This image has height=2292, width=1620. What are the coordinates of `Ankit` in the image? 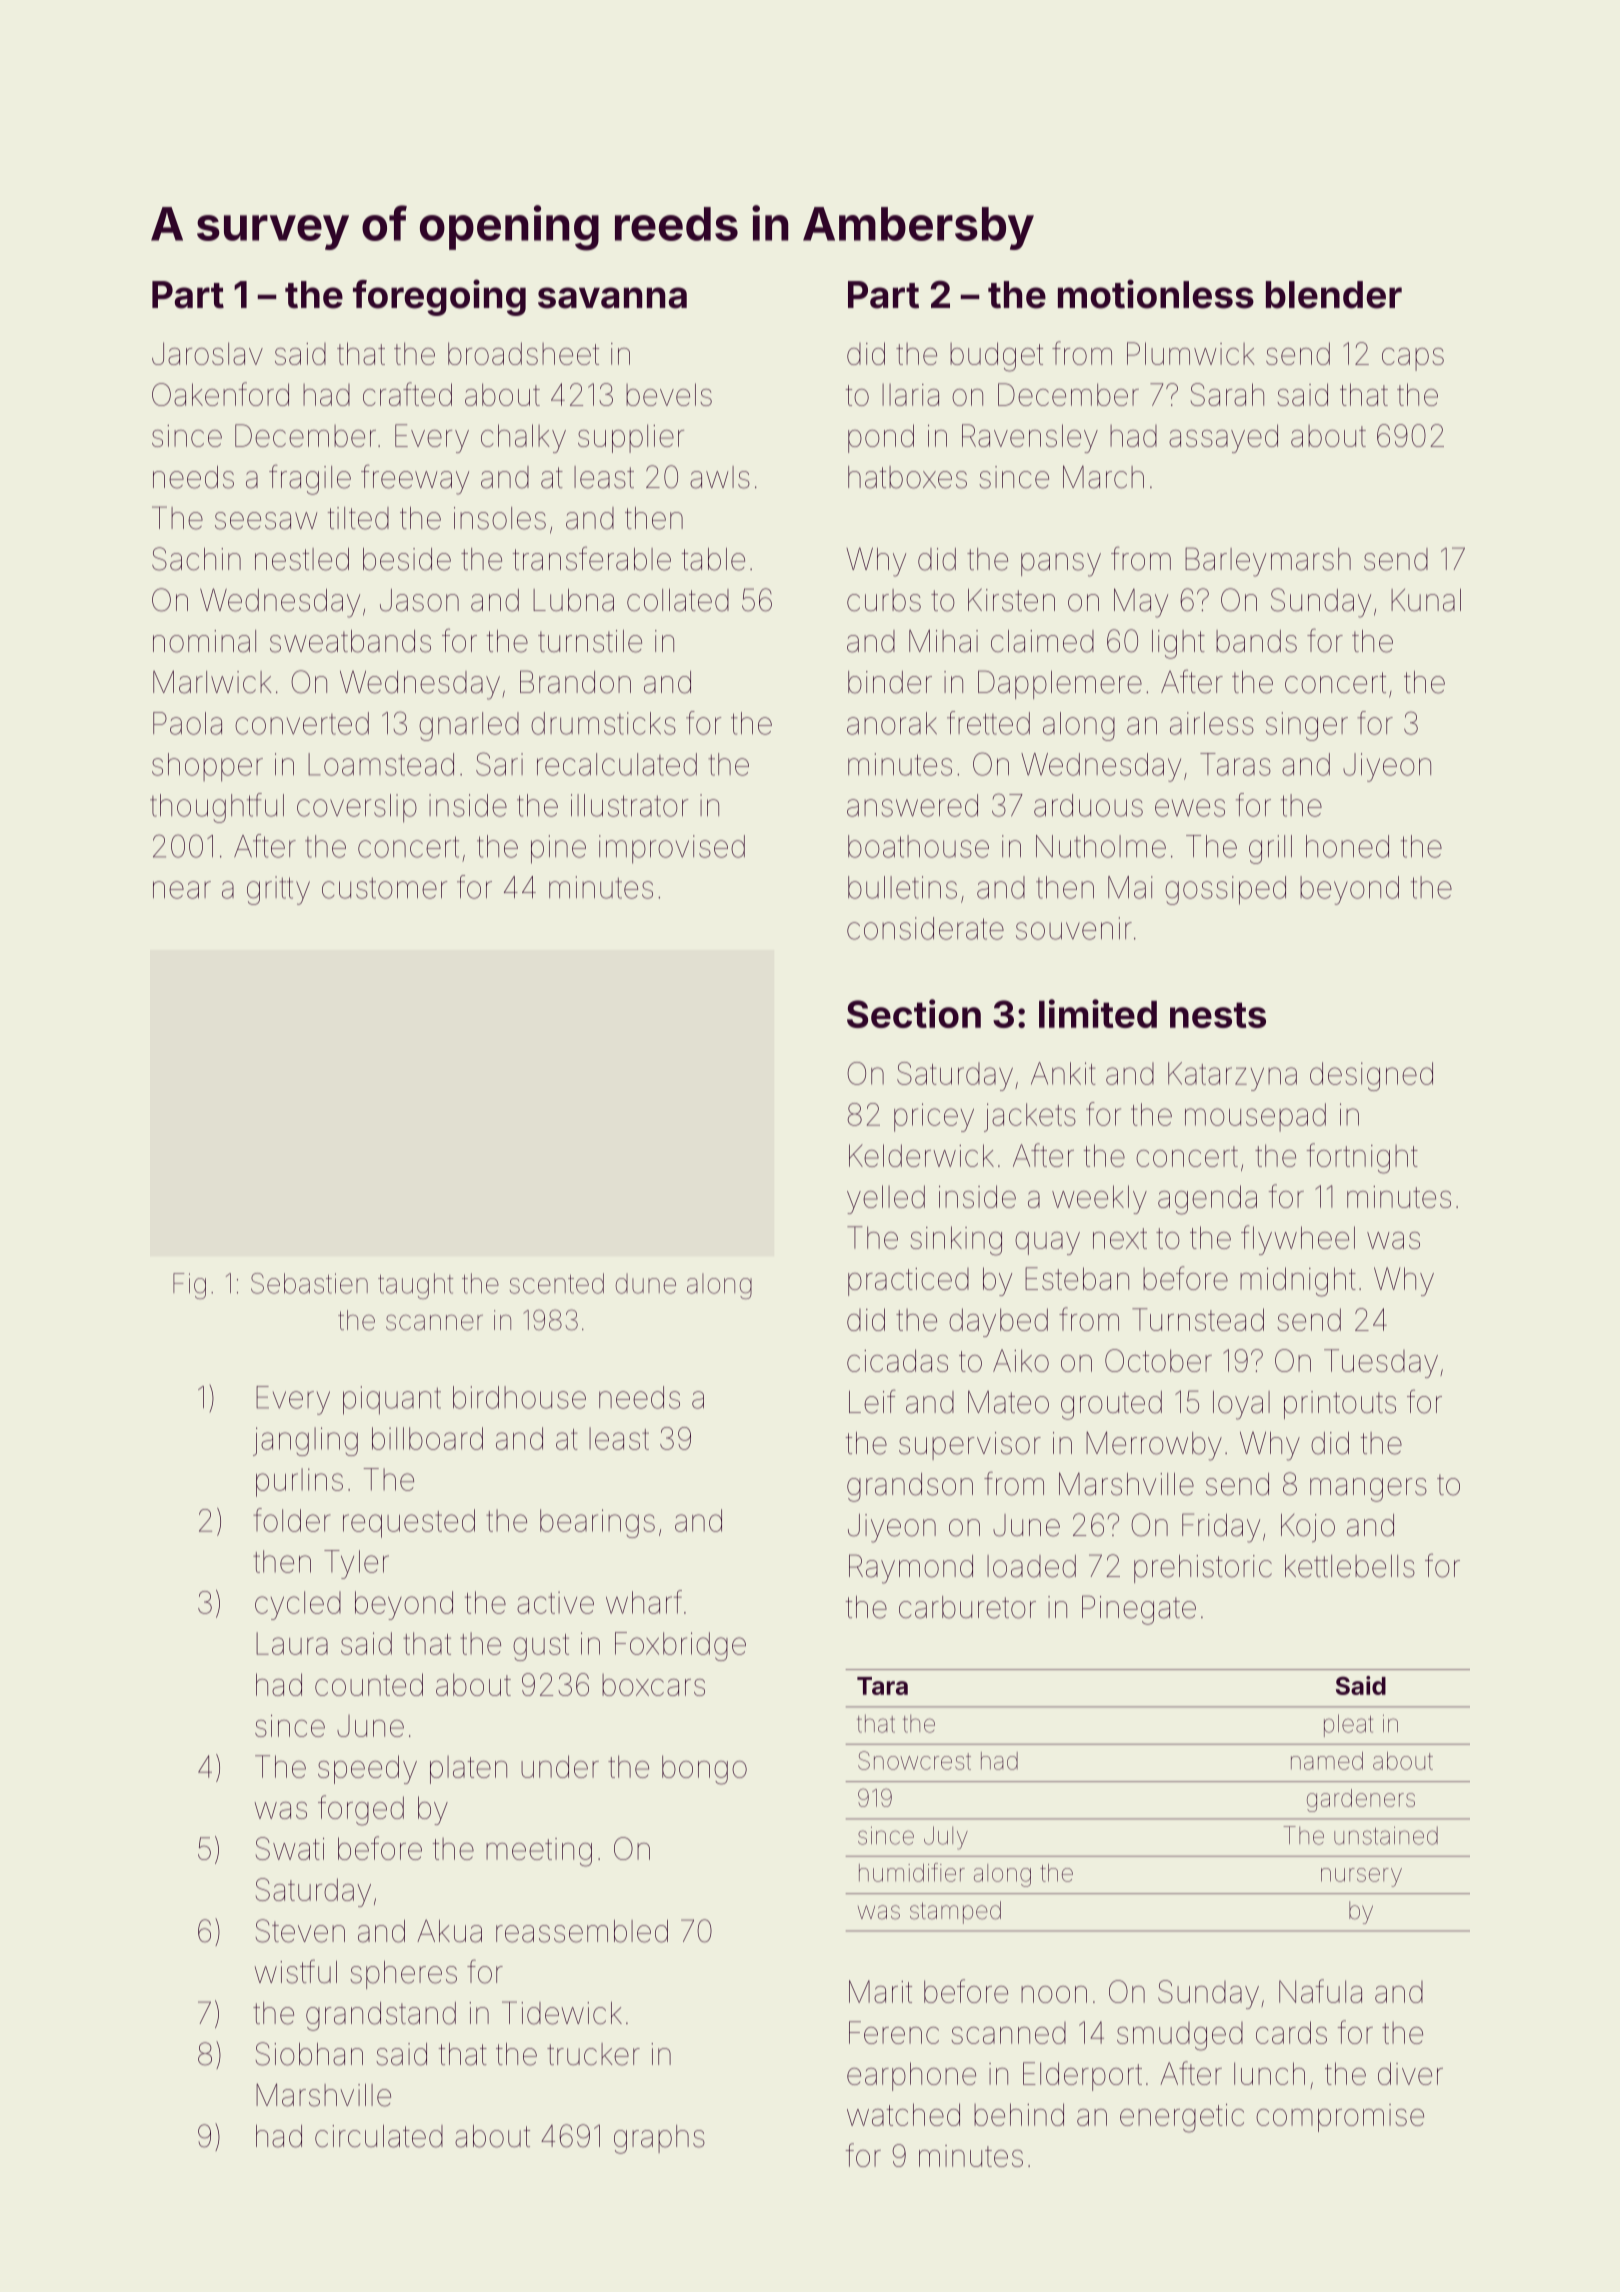 It's located at (1063, 1073).
